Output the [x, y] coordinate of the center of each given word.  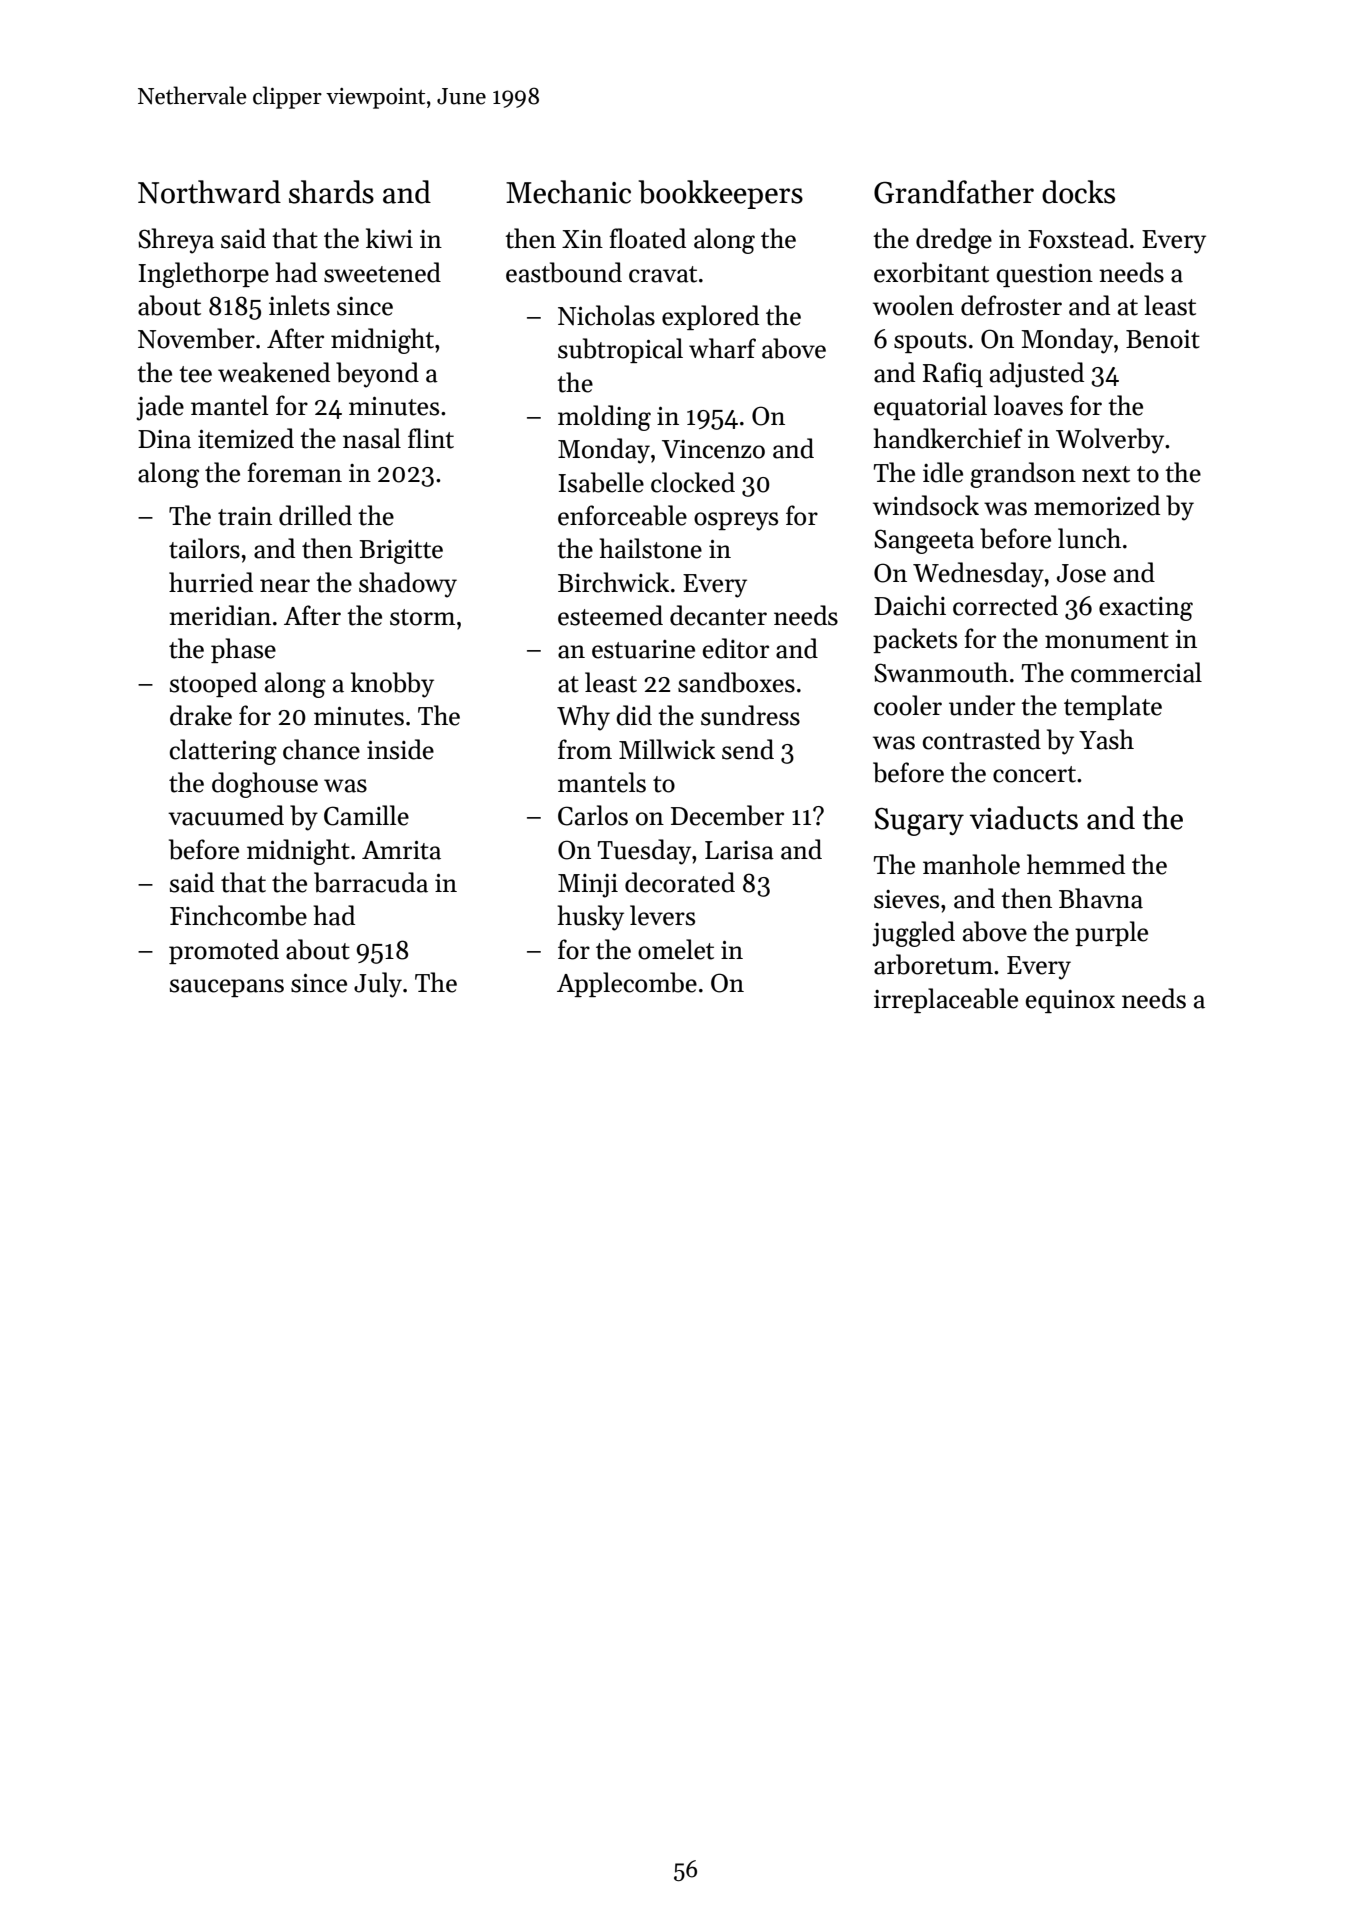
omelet [676, 949]
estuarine [643, 649]
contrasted [982, 739]
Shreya [176, 241]
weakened [274, 372]
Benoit [1163, 339]
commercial [1136, 672]
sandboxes [736, 682]
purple [1111, 933]
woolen [913, 305]
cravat [663, 274]
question [1044, 275]
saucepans [227, 988]
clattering [223, 752]
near [285, 586]
